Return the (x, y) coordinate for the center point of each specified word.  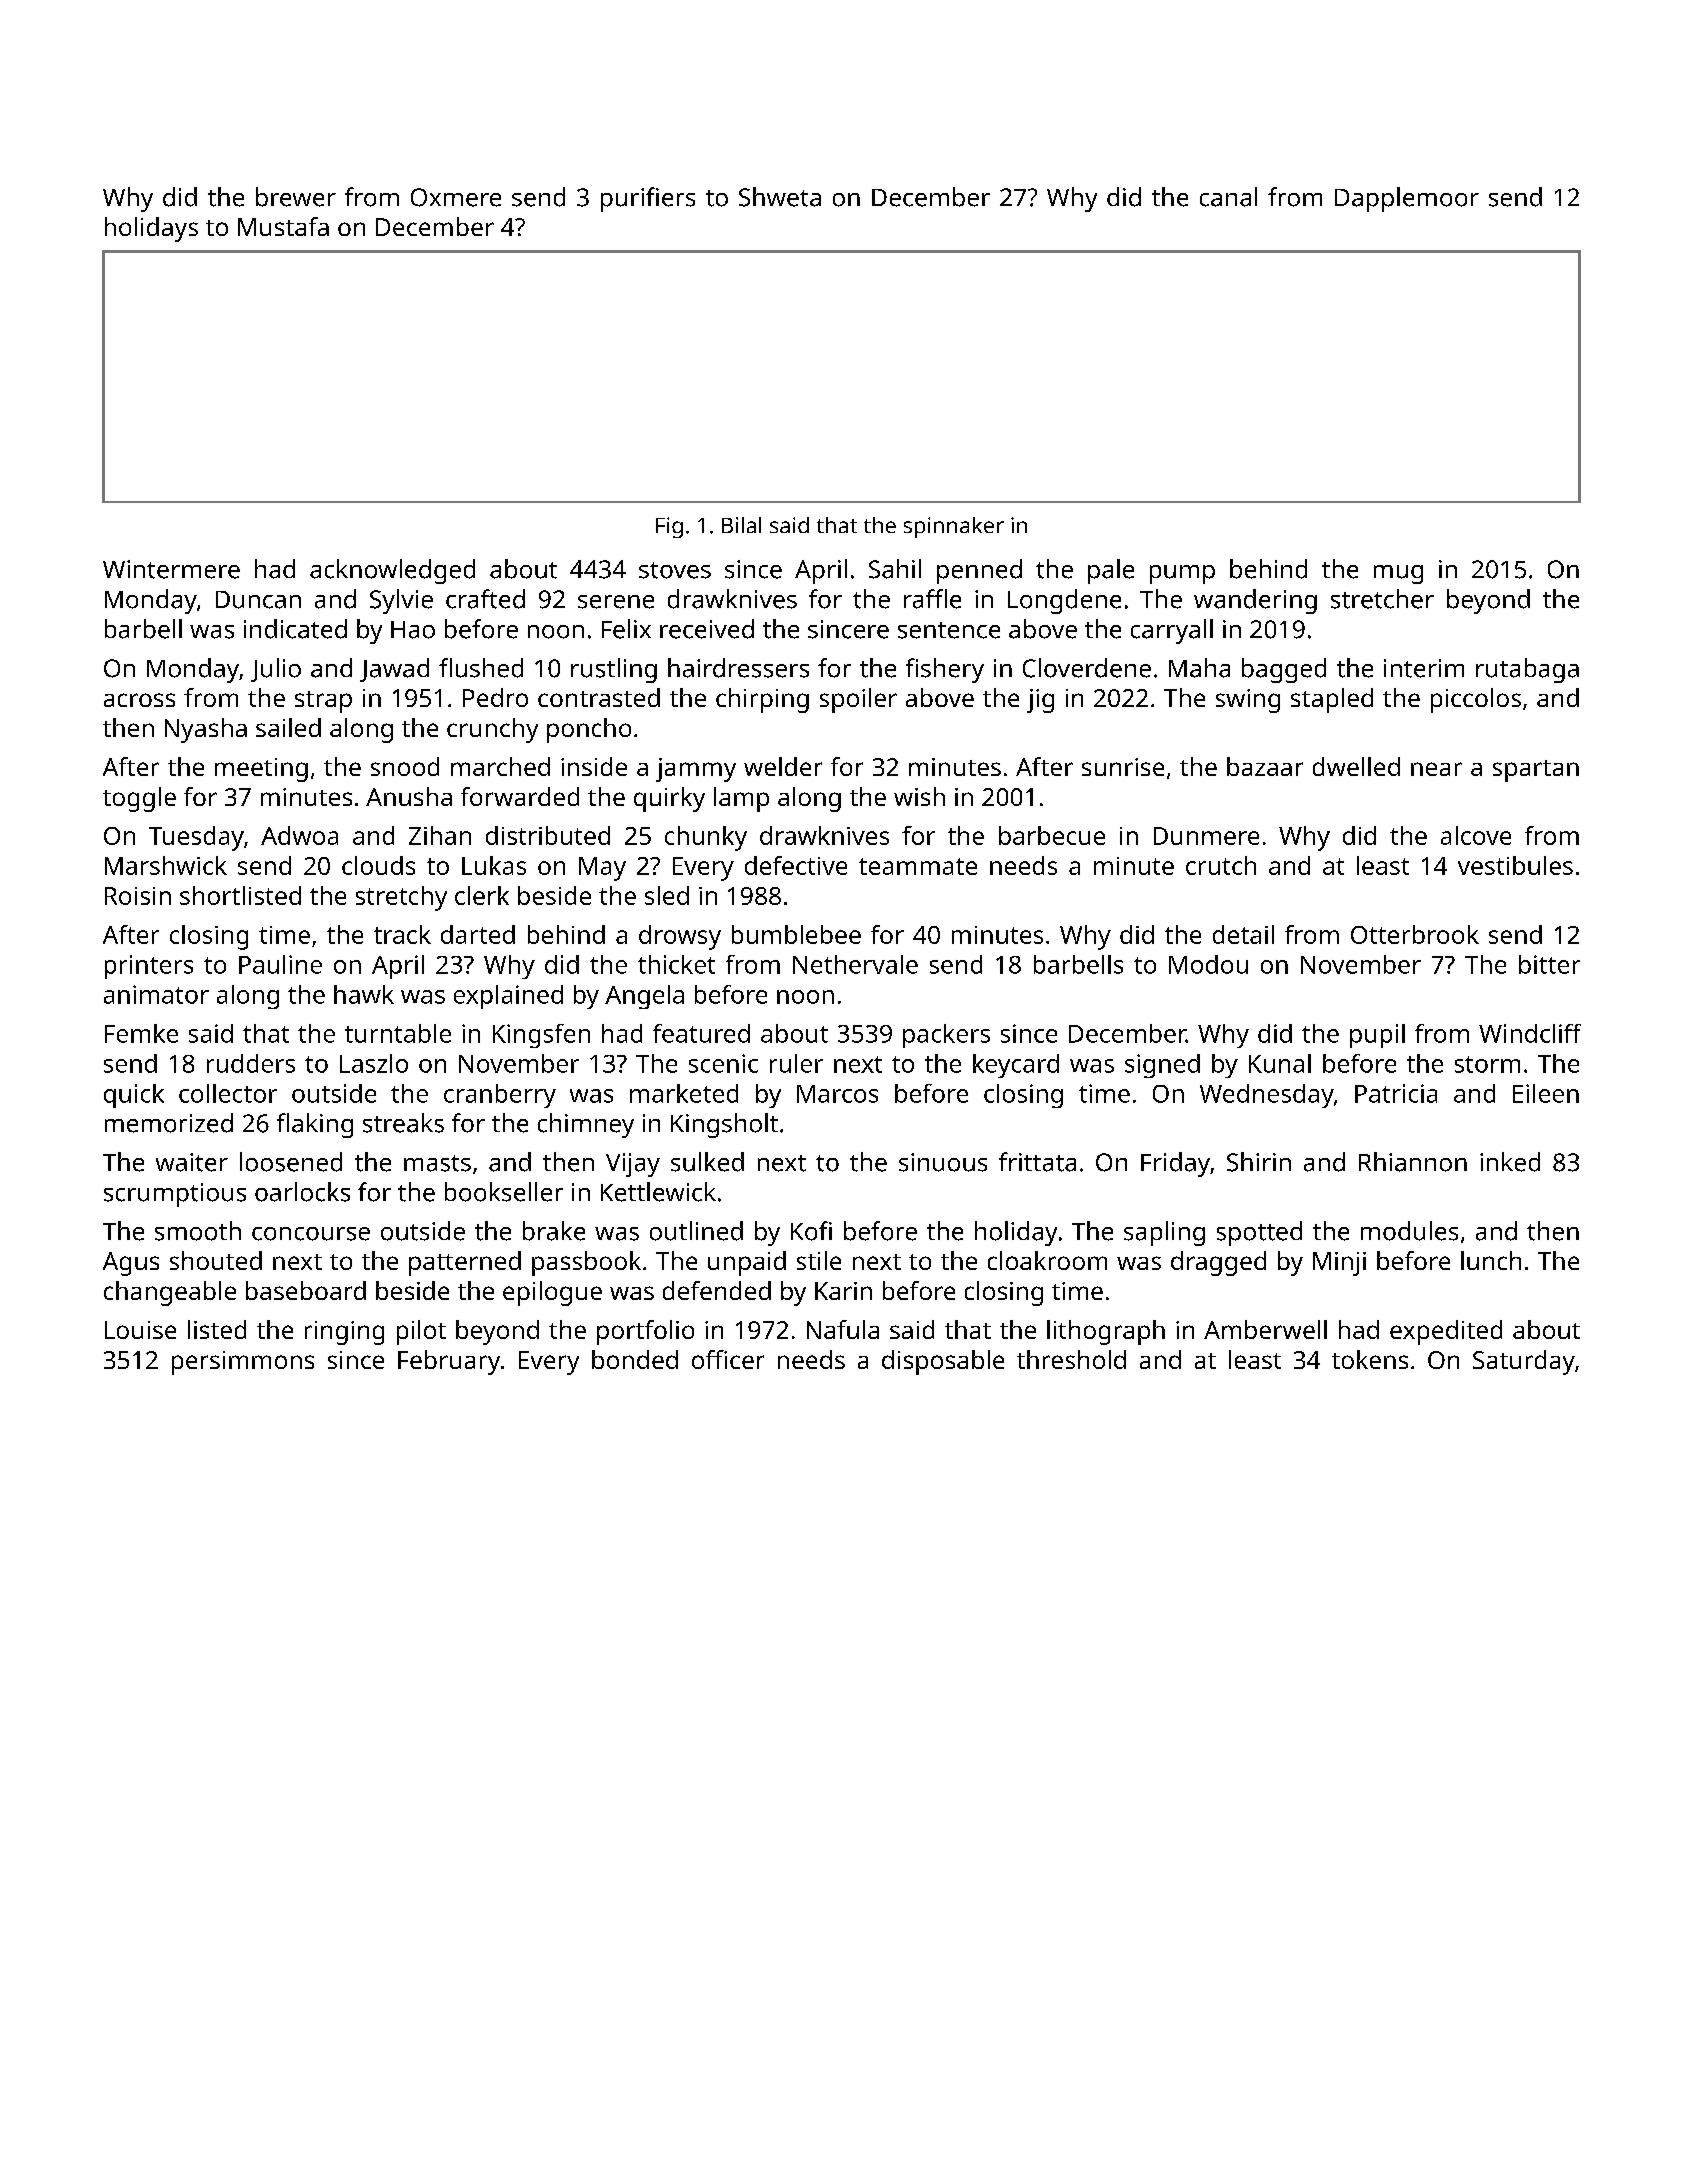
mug (1398, 574)
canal (1228, 197)
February (449, 1362)
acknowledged (392, 571)
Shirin (1259, 1162)
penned (979, 571)
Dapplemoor (1407, 199)
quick (134, 1096)
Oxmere (456, 197)
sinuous (943, 1162)
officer (728, 1359)
